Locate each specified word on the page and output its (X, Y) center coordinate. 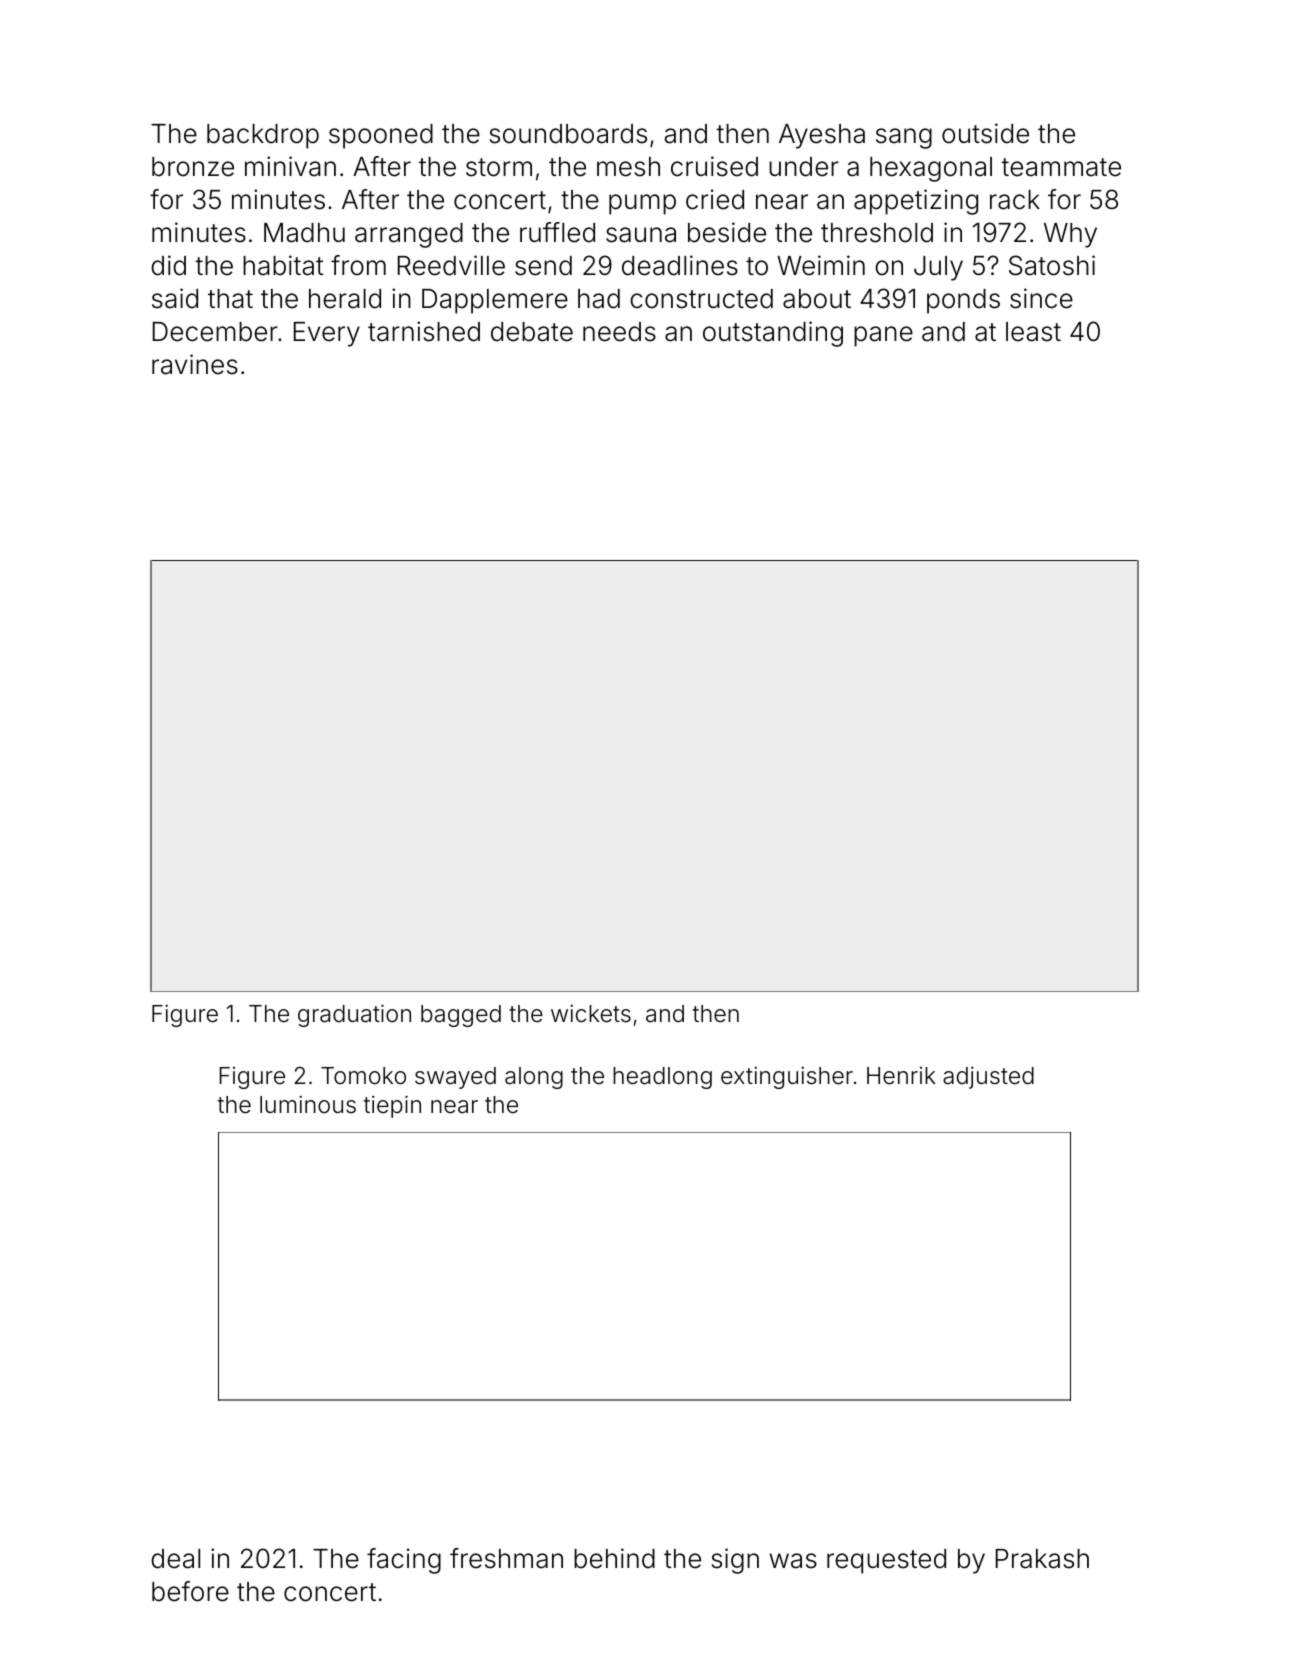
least (1033, 332)
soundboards (568, 134)
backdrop (263, 136)
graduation (354, 1015)
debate (532, 332)
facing (404, 1561)
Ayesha (822, 136)
